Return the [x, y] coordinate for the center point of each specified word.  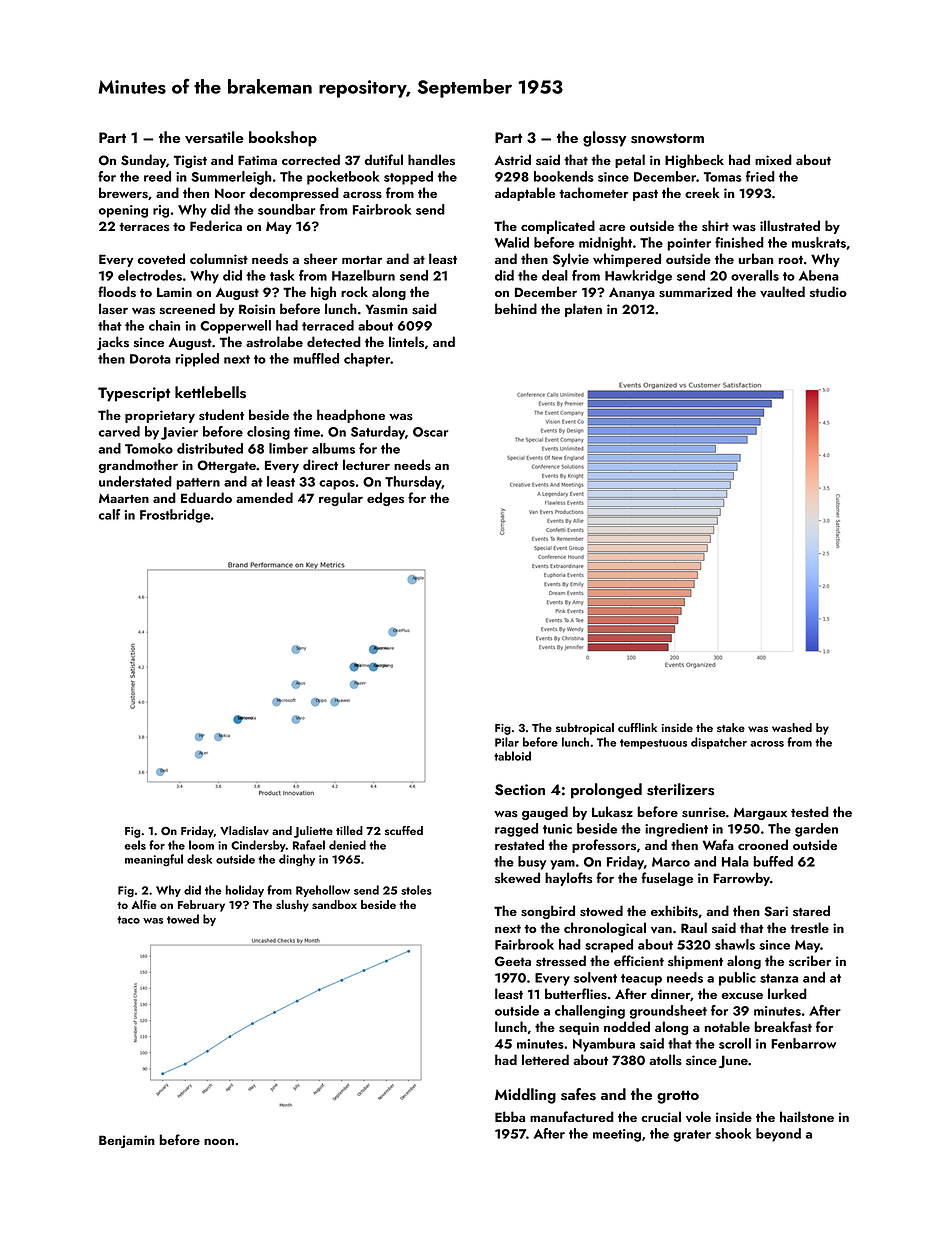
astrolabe [274, 342]
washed [792, 728]
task [282, 275]
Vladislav [244, 830]
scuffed [404, 831]
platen [583, 310]
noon [219, 1141]
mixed [773, 159]
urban [755, 258]
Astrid [512, 160]
